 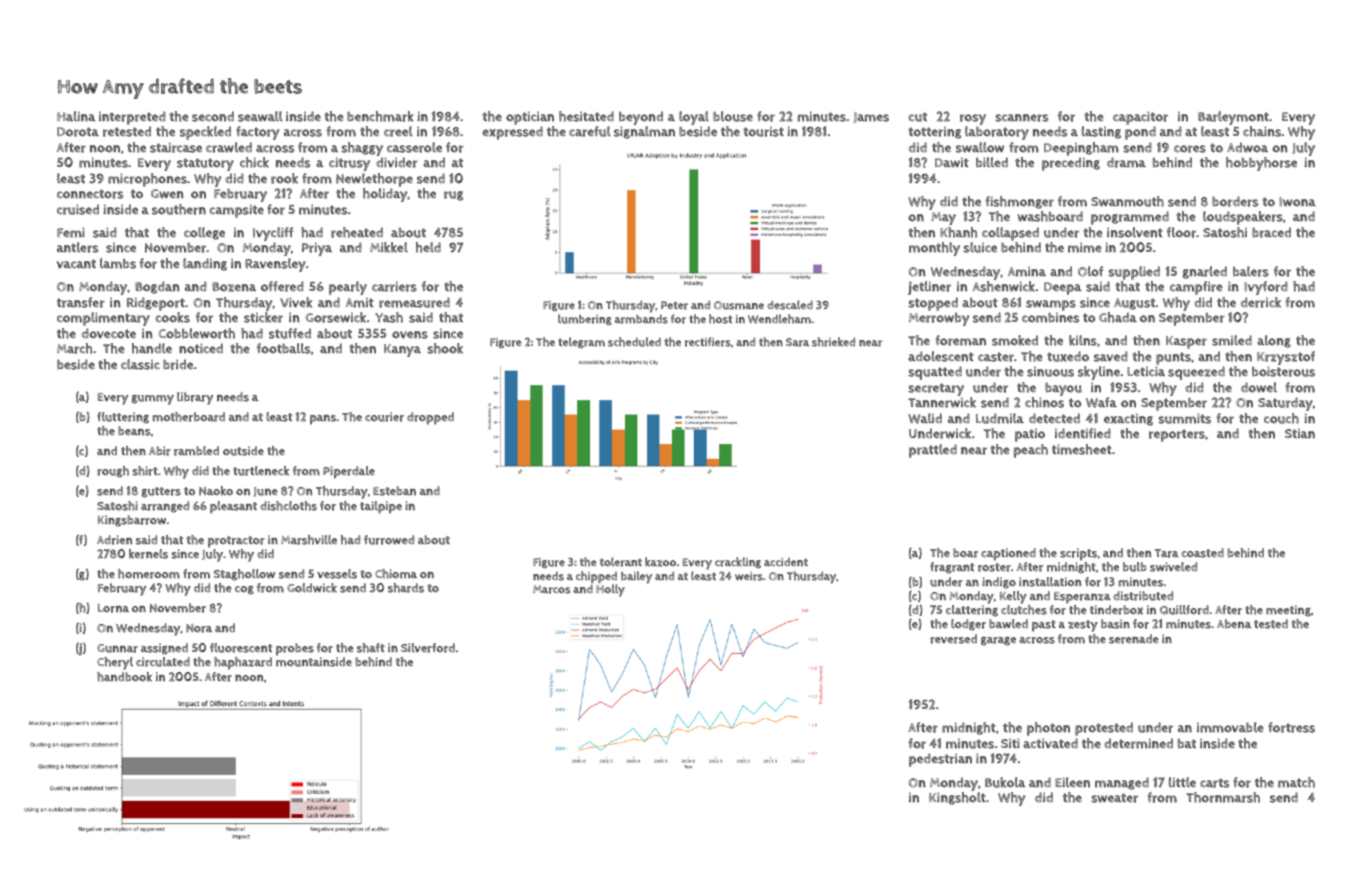 I want to click on handbook, so click(x=124, y=677).
